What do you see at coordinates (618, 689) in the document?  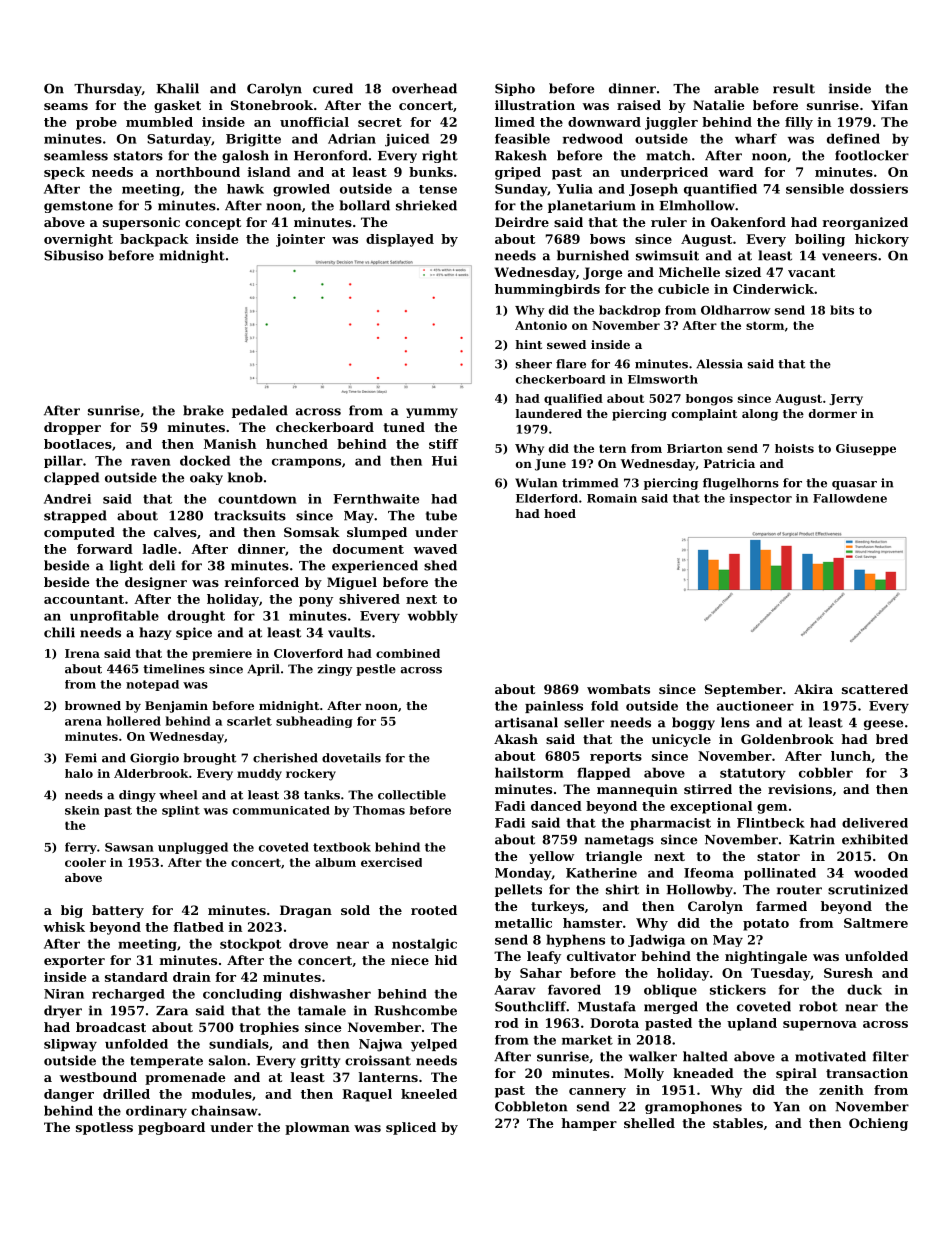 I see `wombats` at bounding box center [618, 689].
